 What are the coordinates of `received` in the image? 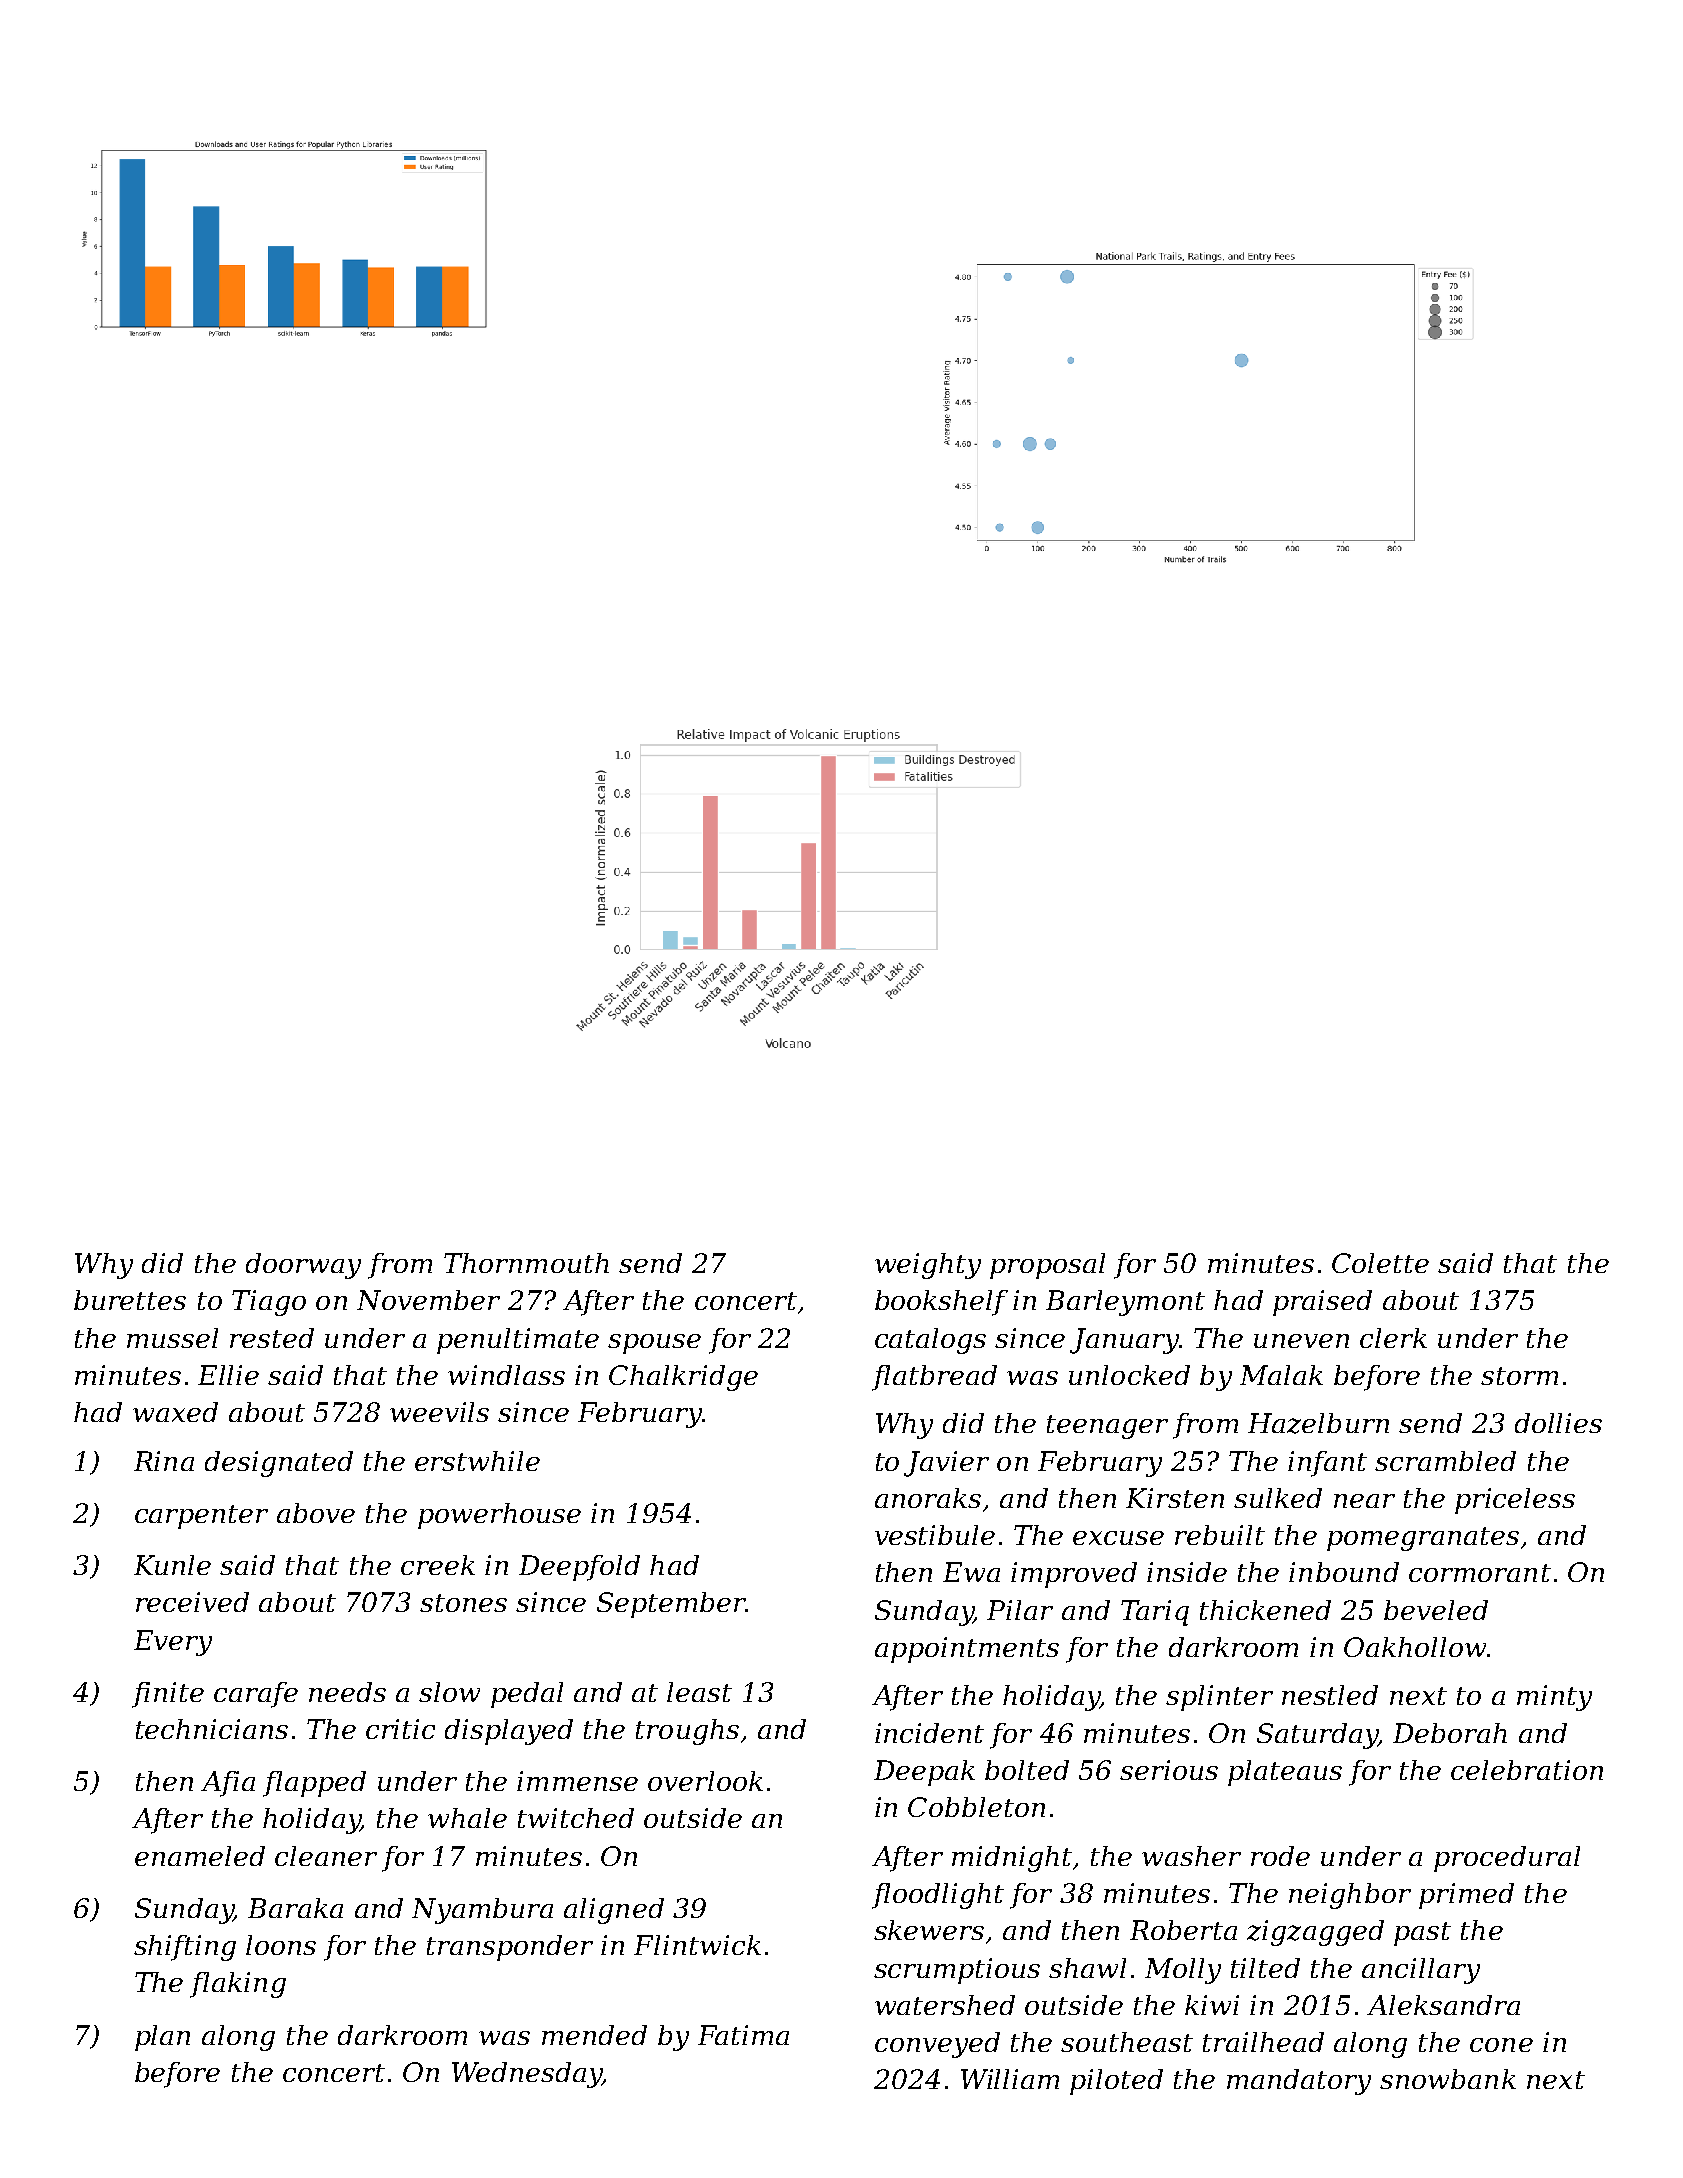 It's located at (192, 1602).
